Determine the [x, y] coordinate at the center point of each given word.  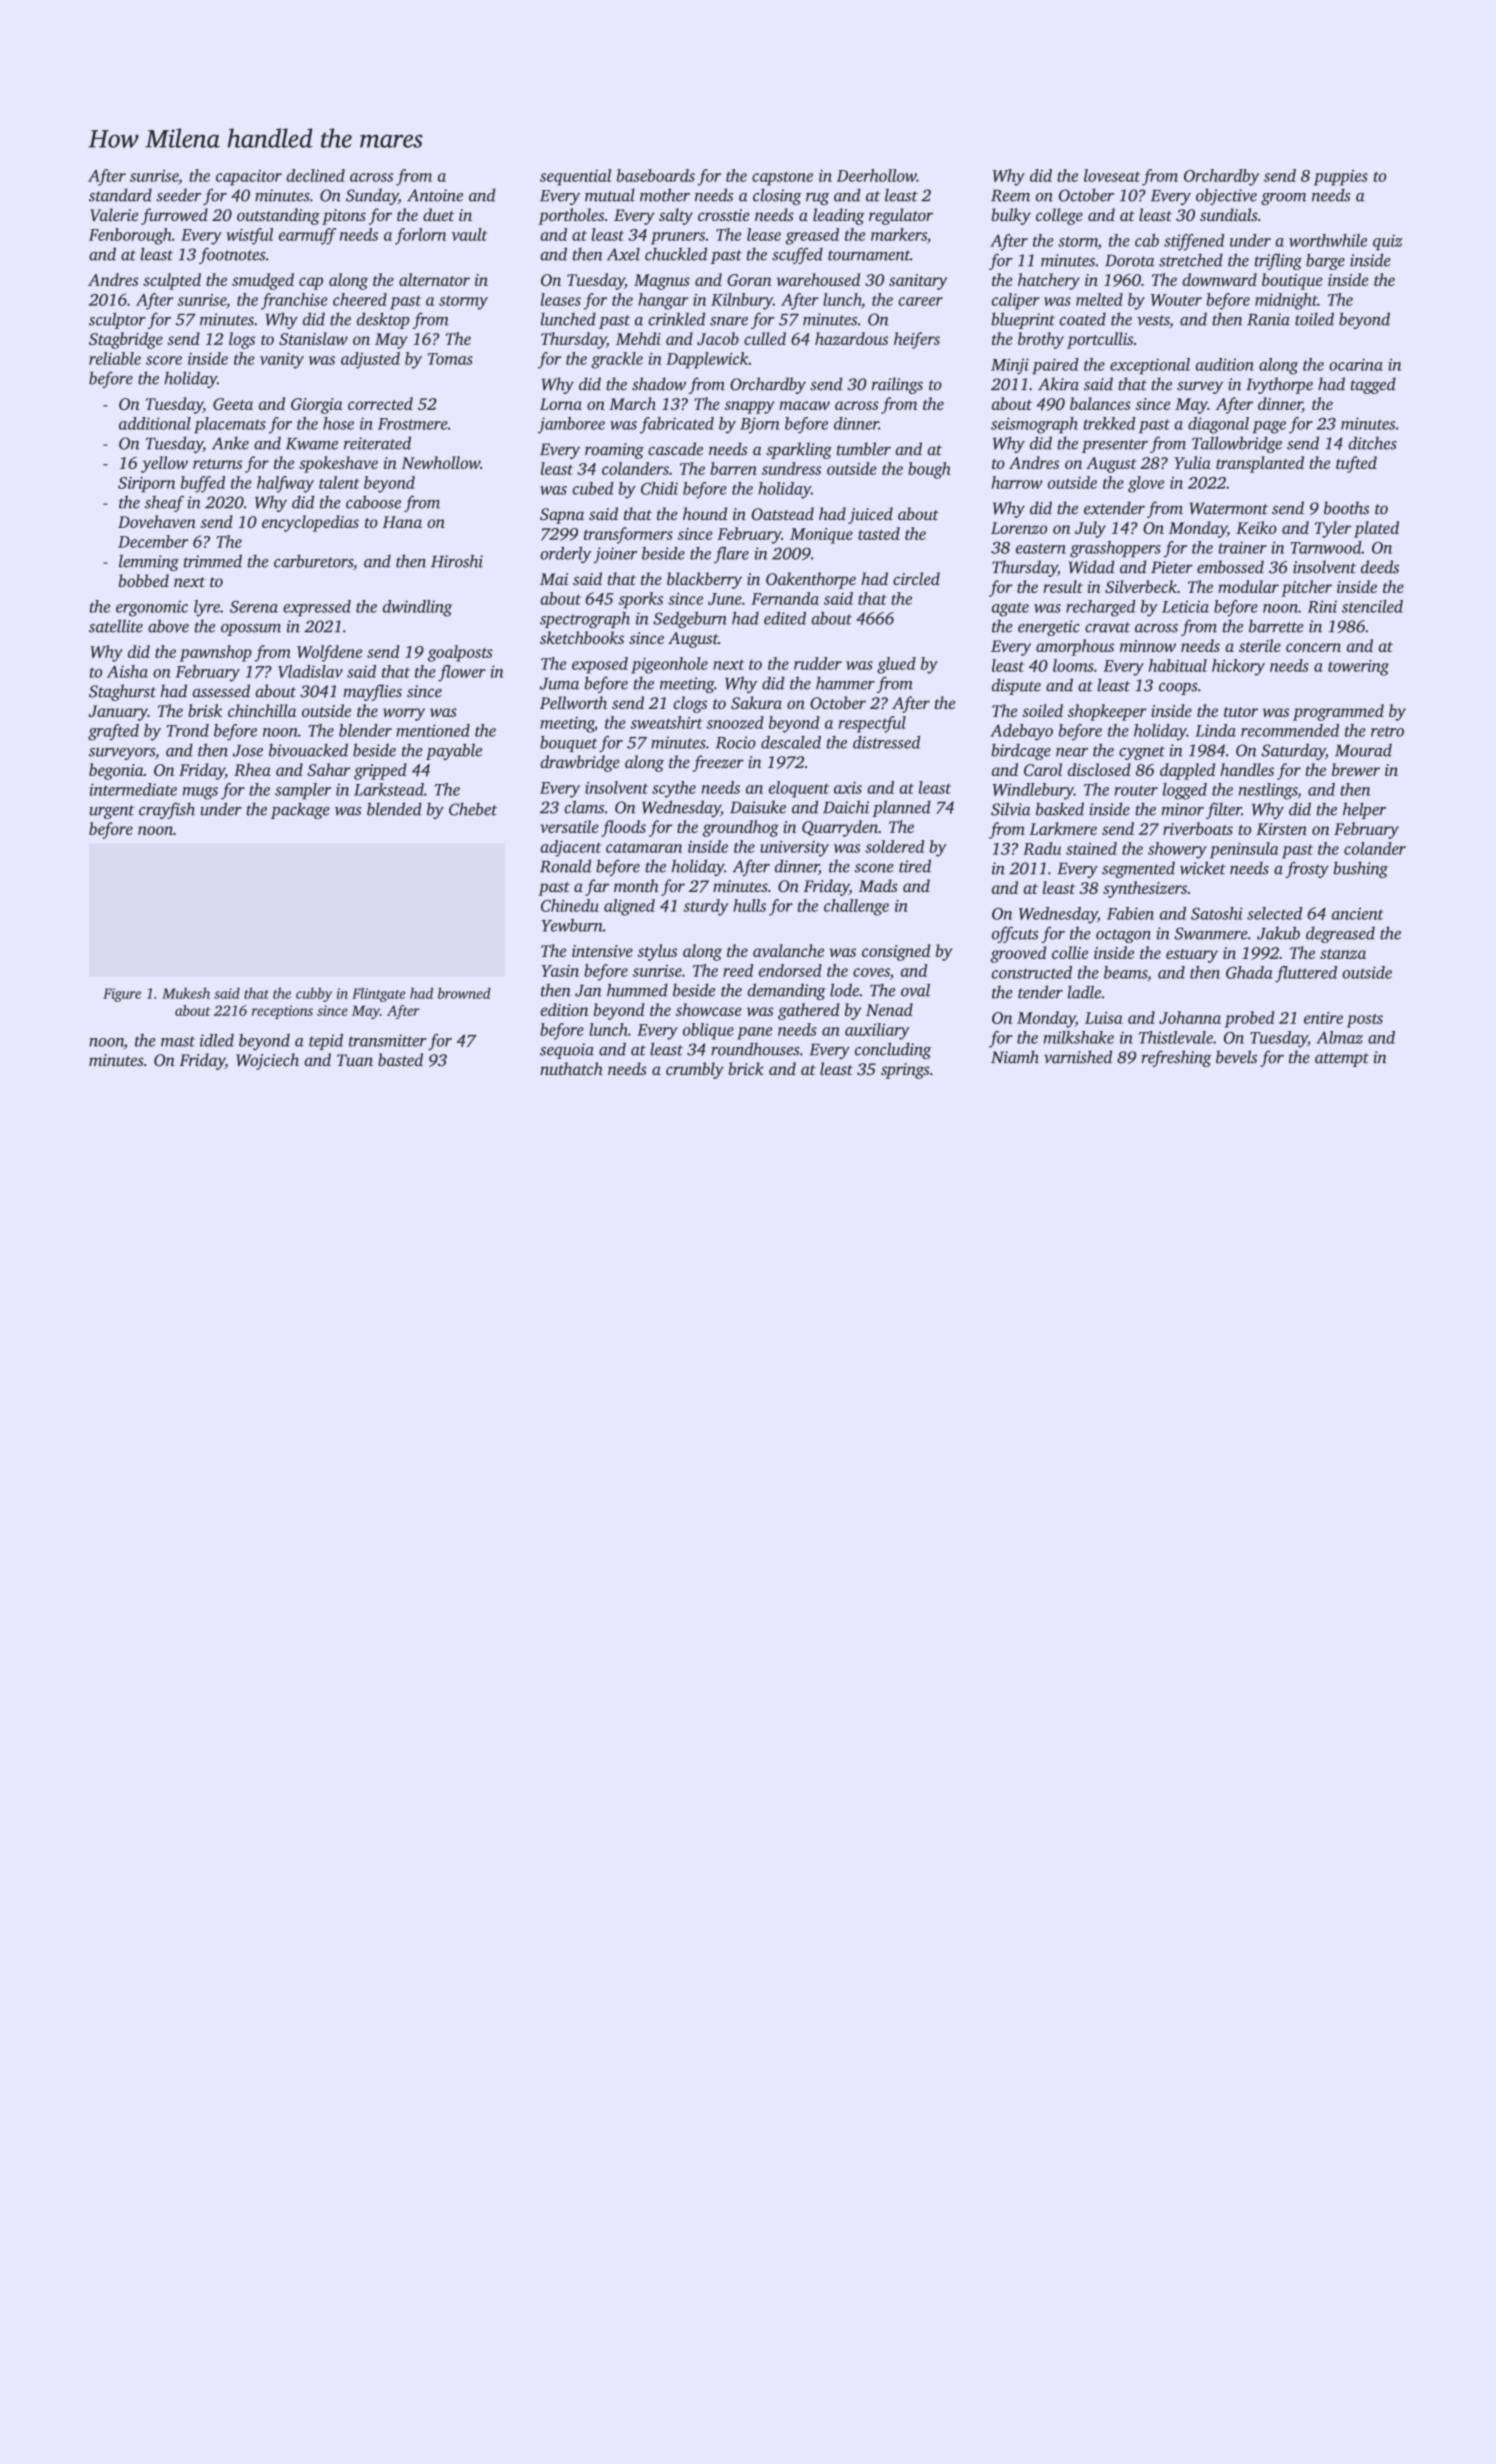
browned [464, 993]
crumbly [695, 1070]
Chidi [659, 488]
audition [1224, 364]
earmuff [307, 236]
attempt [1342, 1060]
